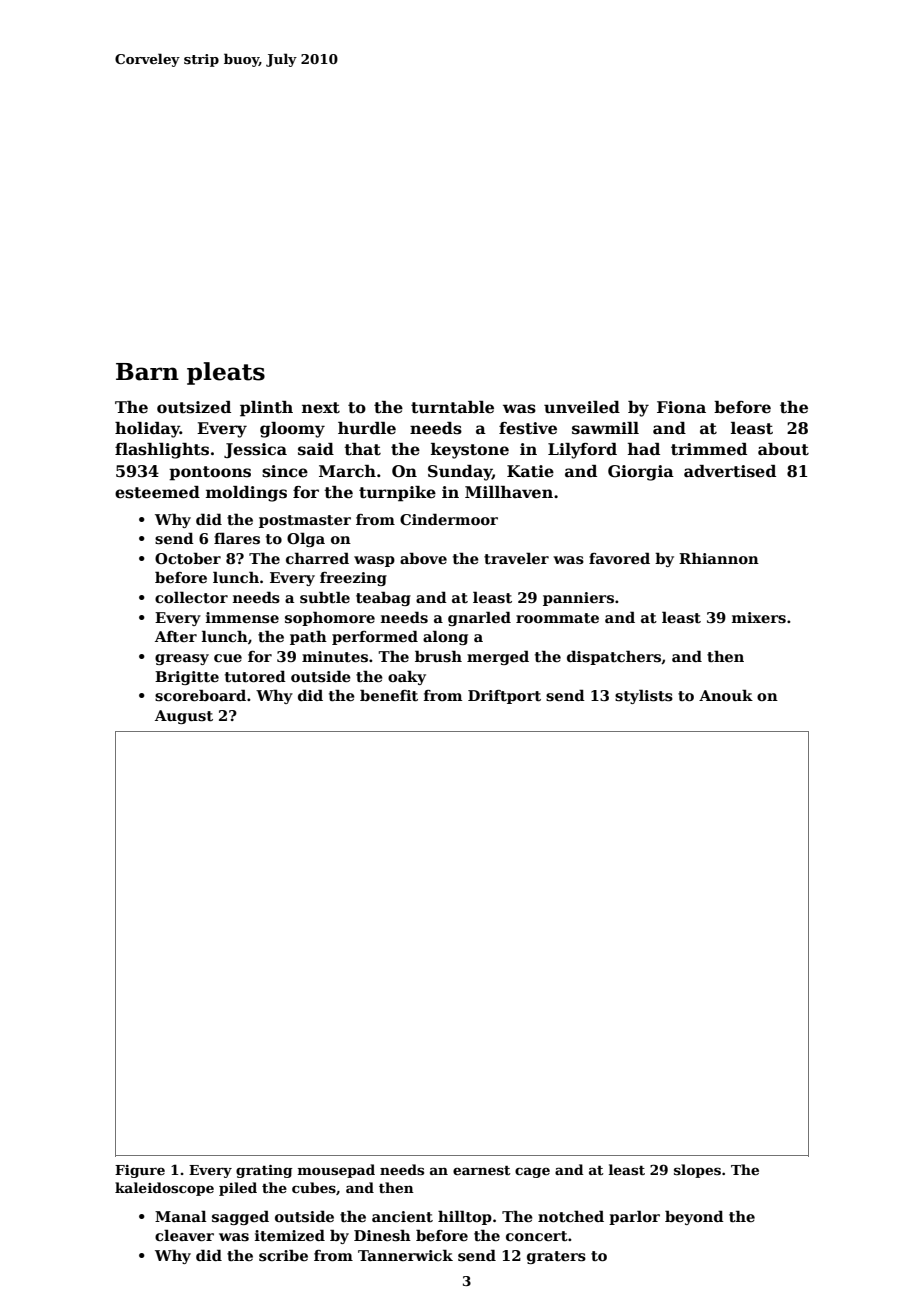 The image size is (924, 1308). I want to click on August, so click(184, 717).
